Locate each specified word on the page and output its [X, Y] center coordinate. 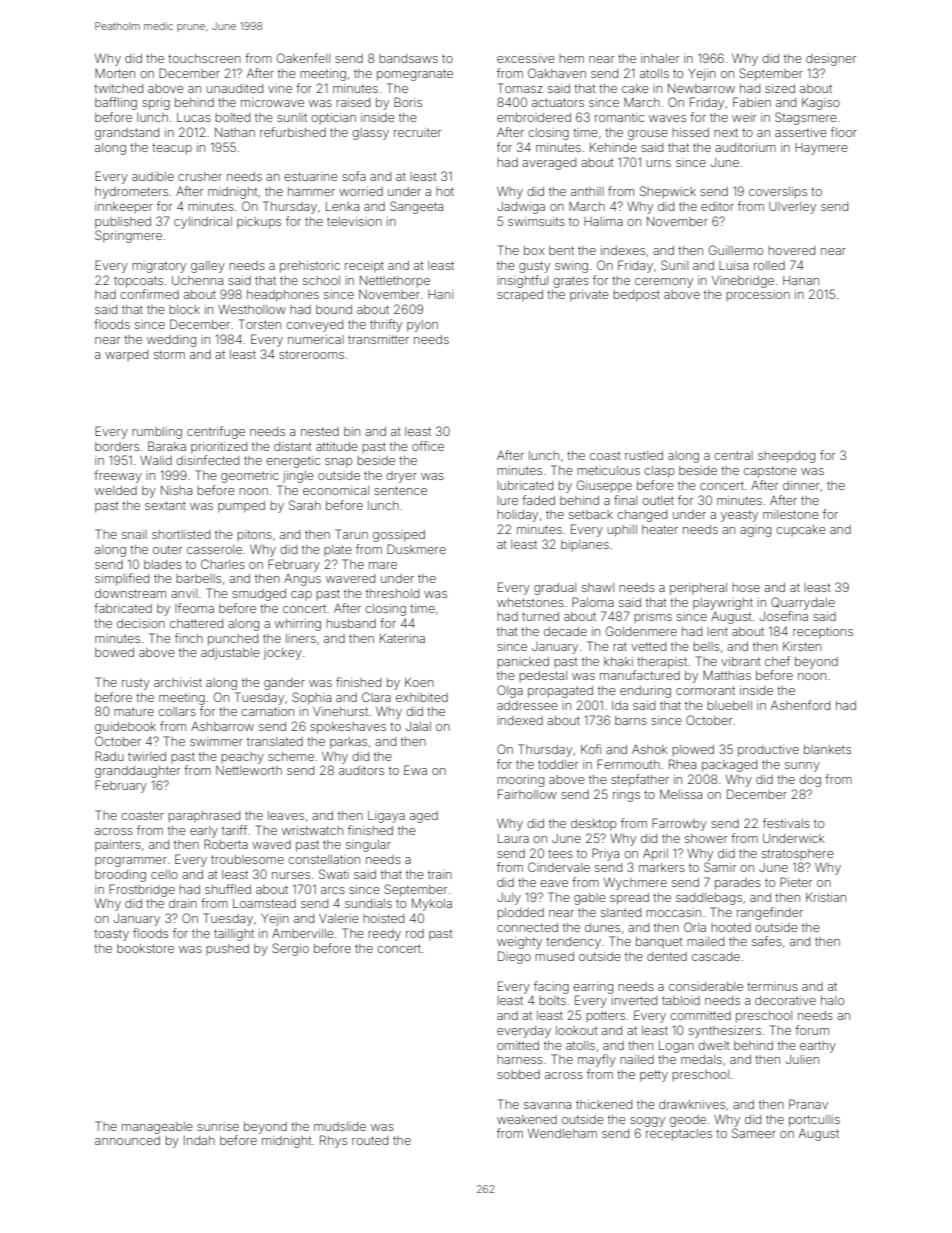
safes [767, 941]
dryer [401, 477]
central [733, 455]
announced [127, 1140]
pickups [259, 223]
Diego [514, 957]
